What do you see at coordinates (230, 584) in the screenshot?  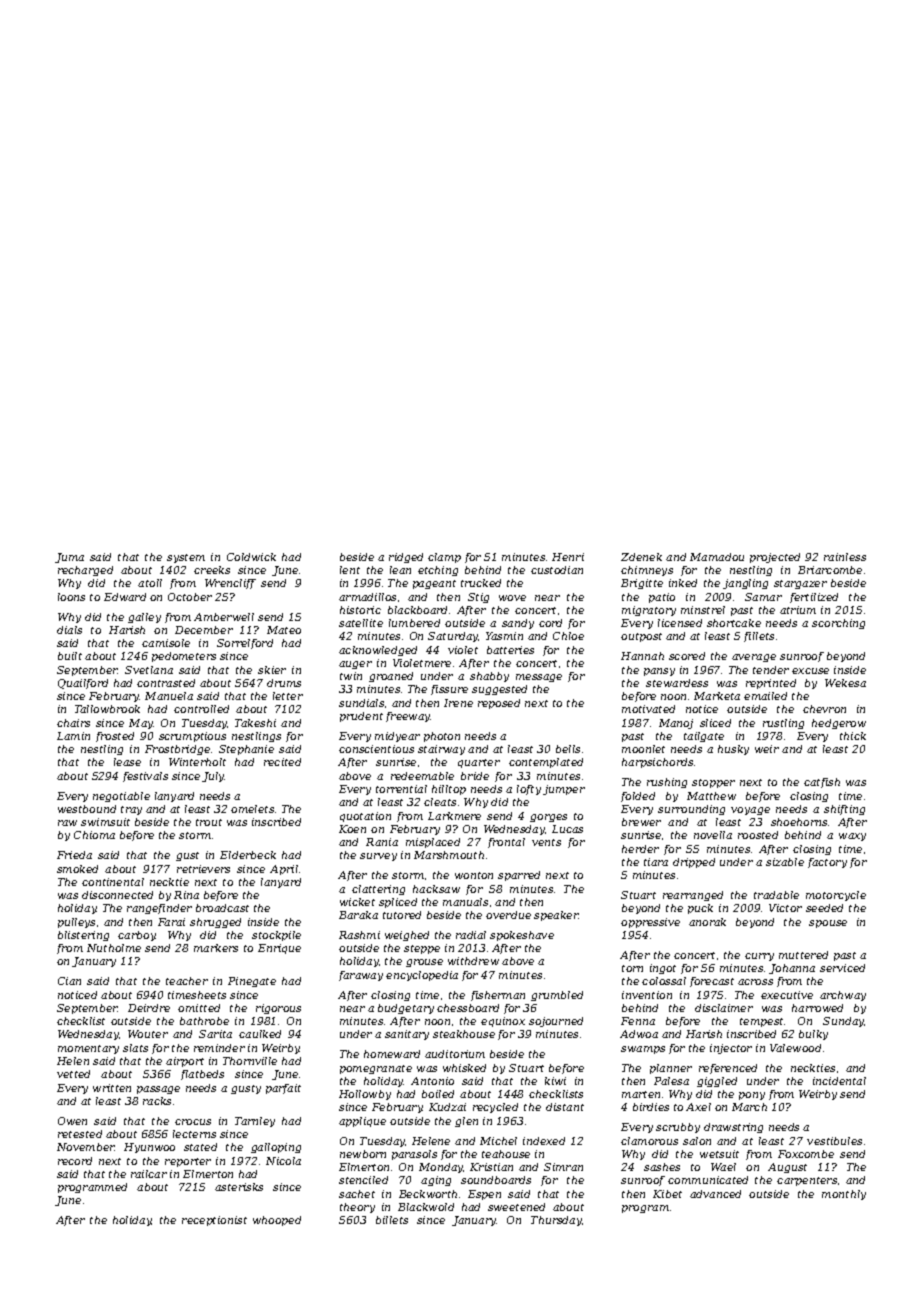 I see `Wrencliff` at bounding box center [230, 584].
